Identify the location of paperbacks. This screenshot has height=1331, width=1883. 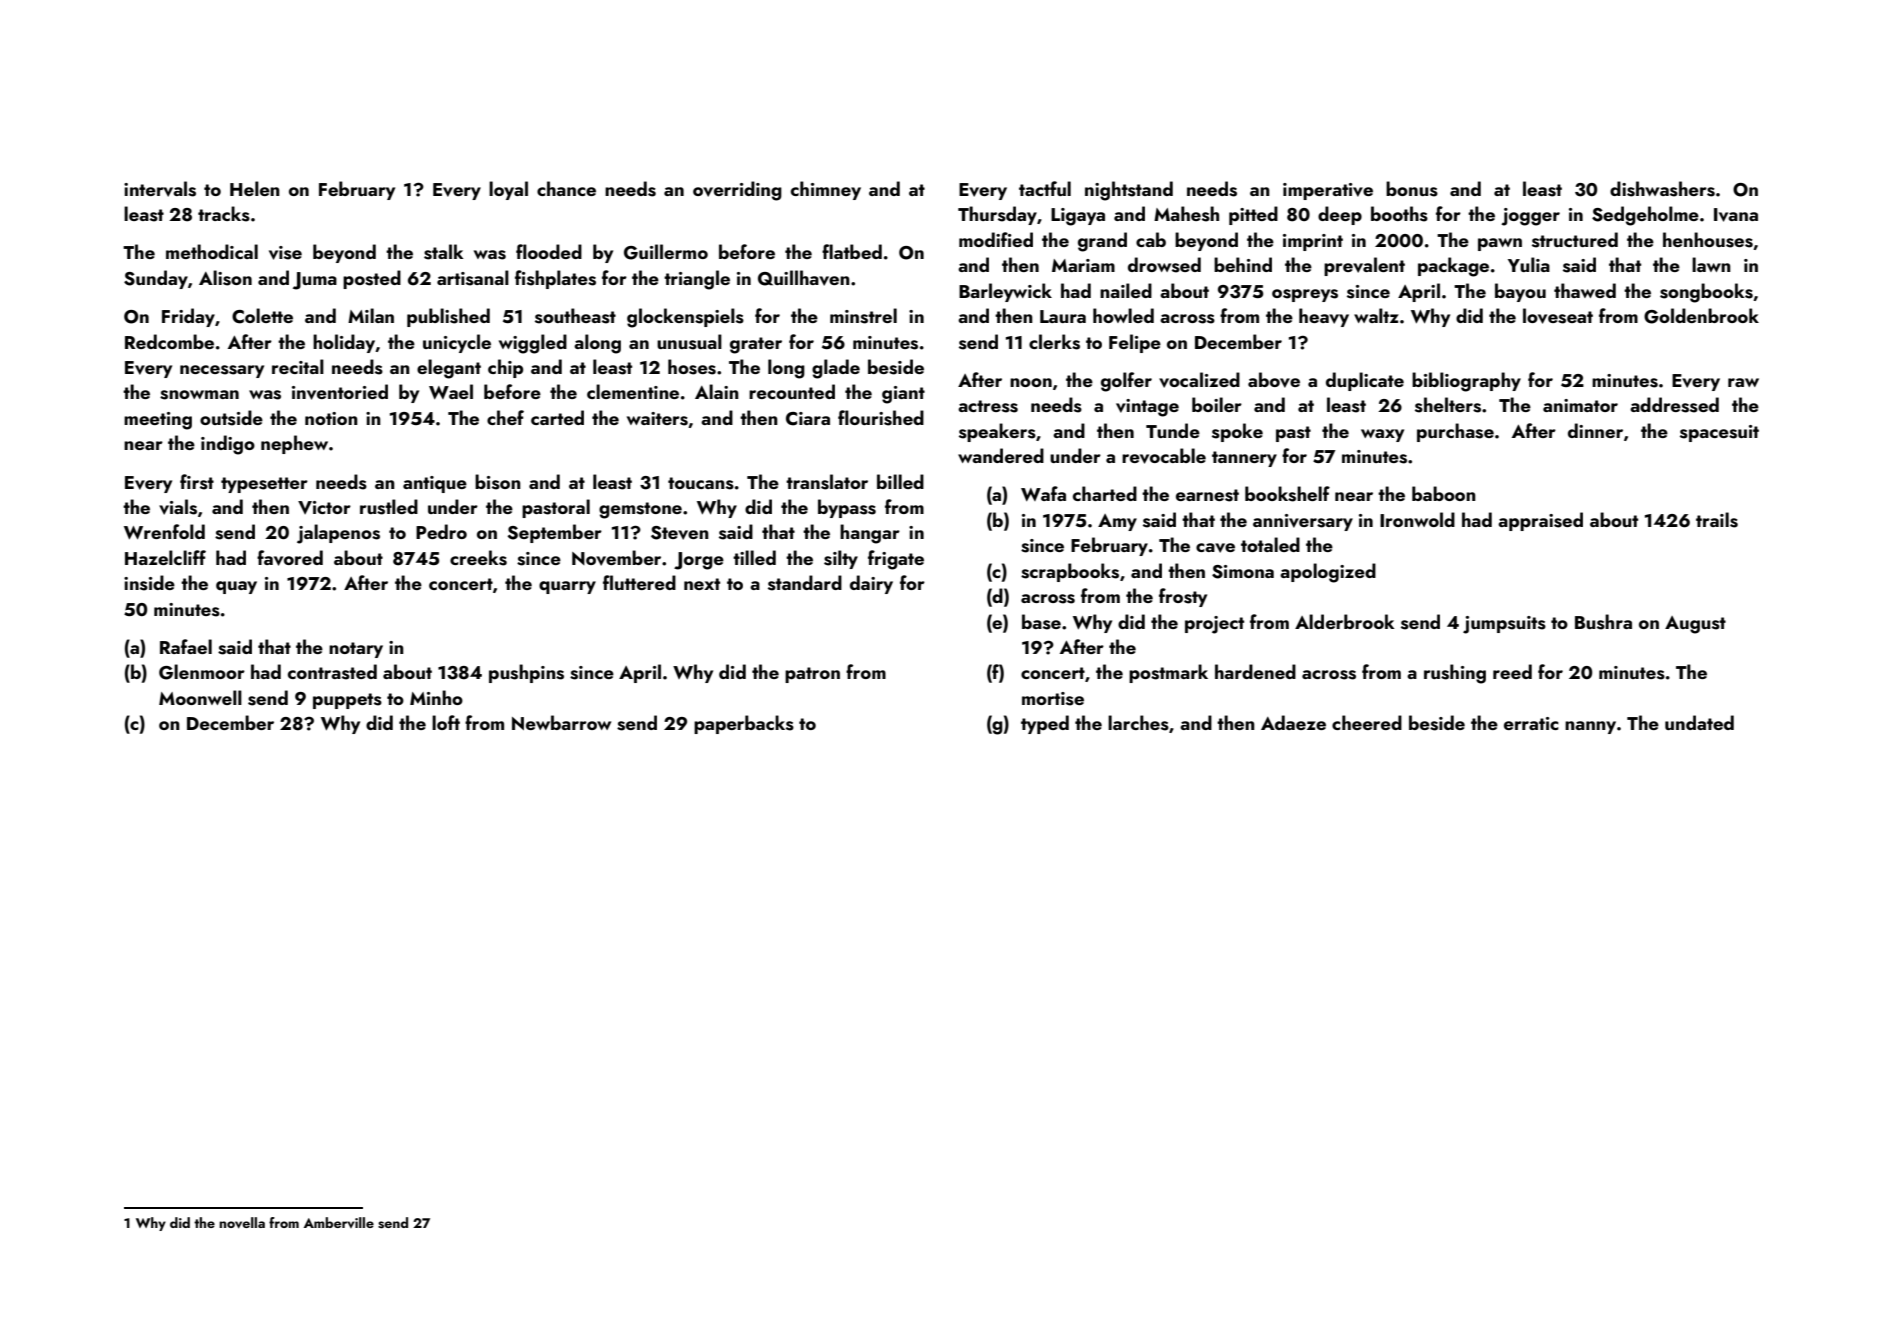
(744, 724).
